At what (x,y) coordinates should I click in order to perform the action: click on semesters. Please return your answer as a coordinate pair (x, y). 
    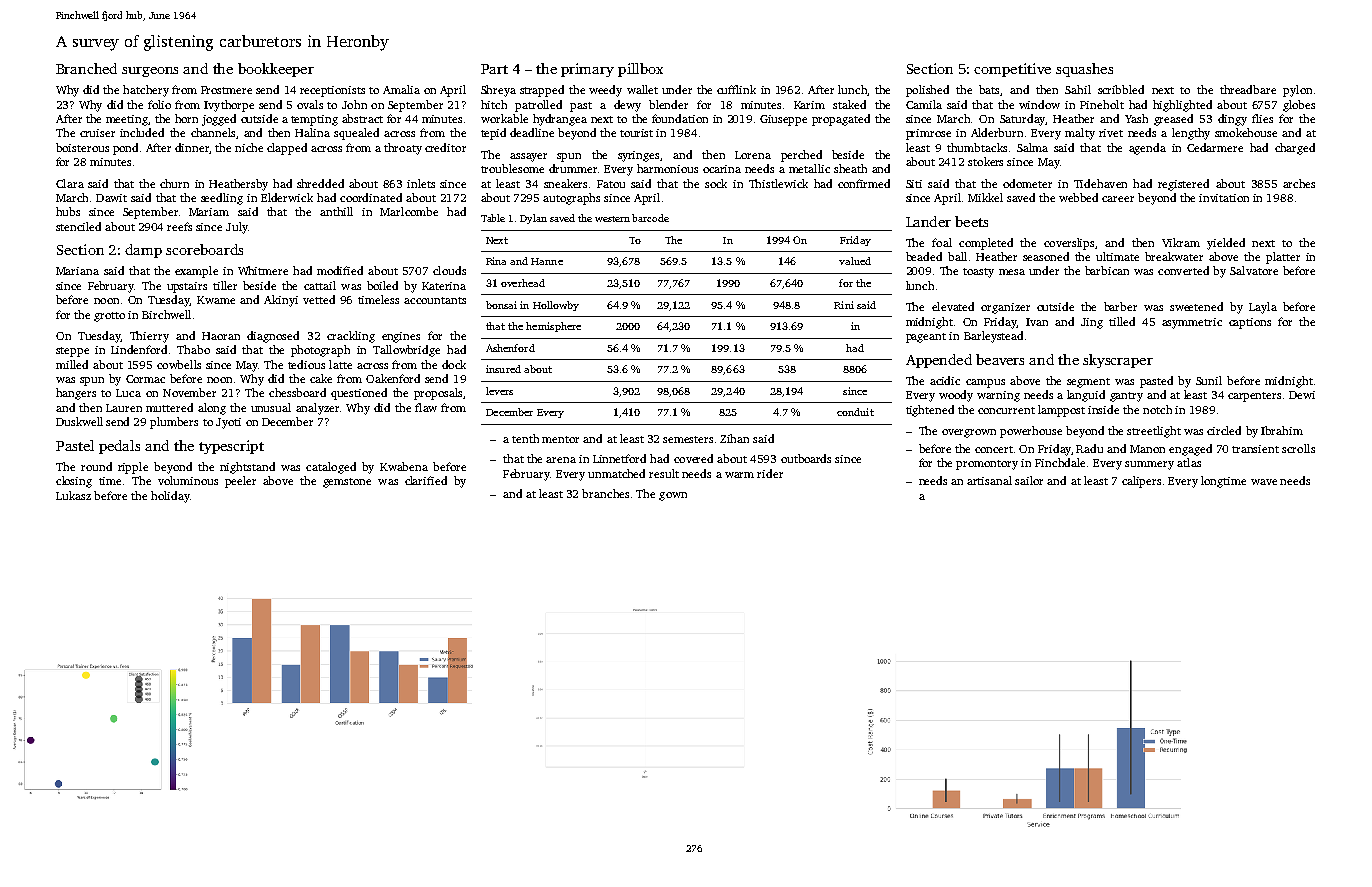
    Looking at the image, I should click on (688, 439).
